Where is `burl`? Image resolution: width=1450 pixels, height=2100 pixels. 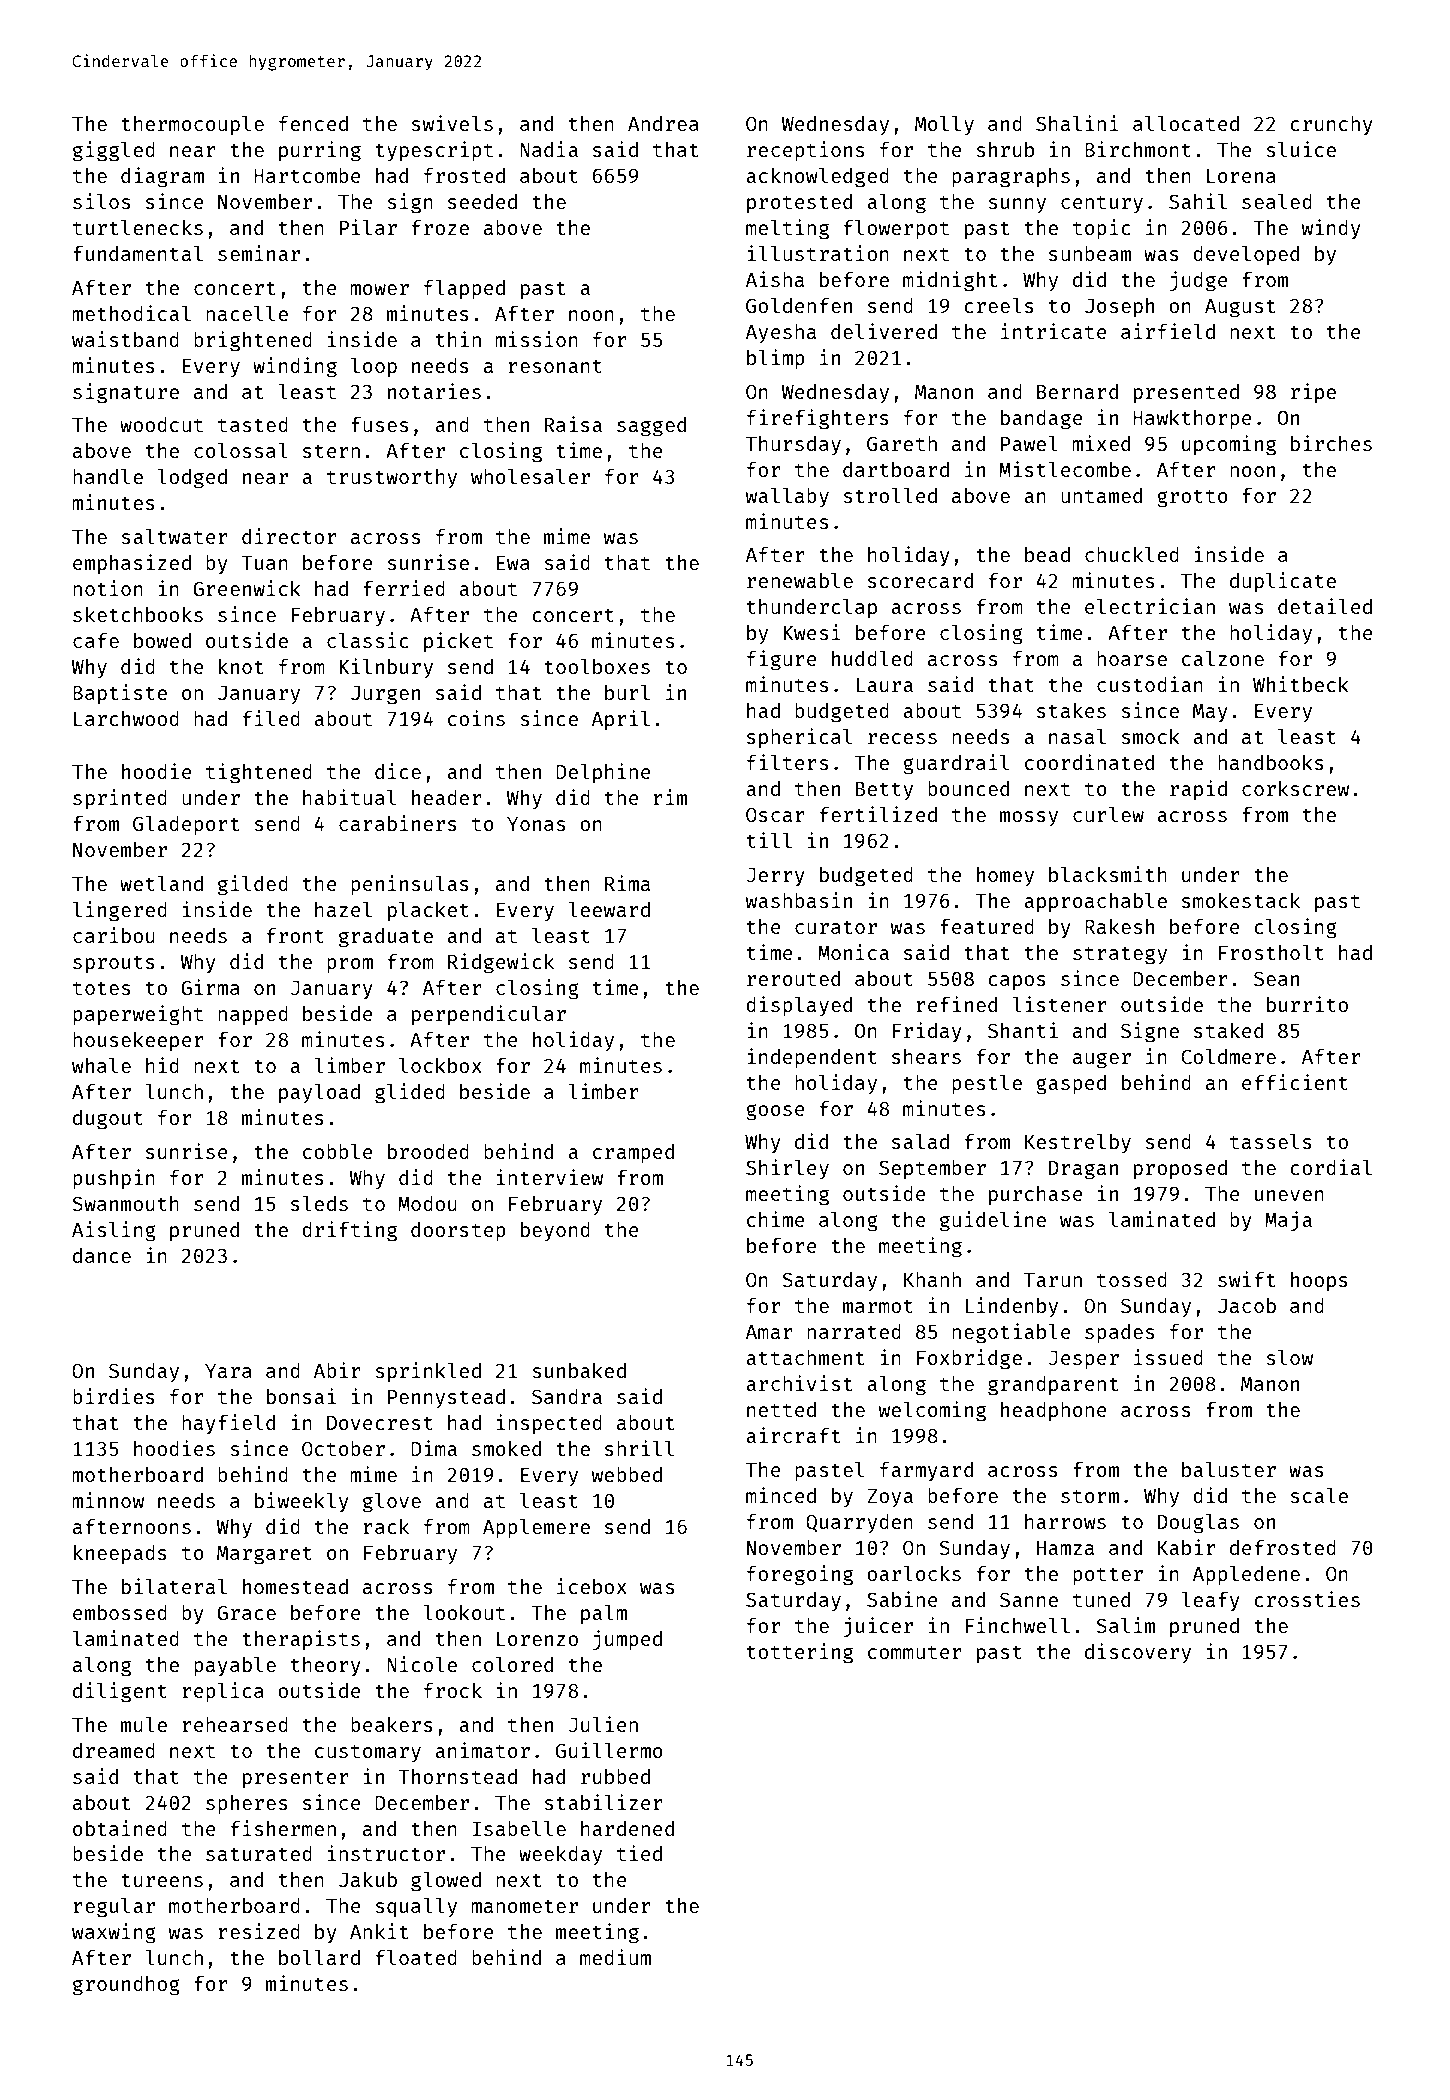
burl is located at coordinates (627, 692).
